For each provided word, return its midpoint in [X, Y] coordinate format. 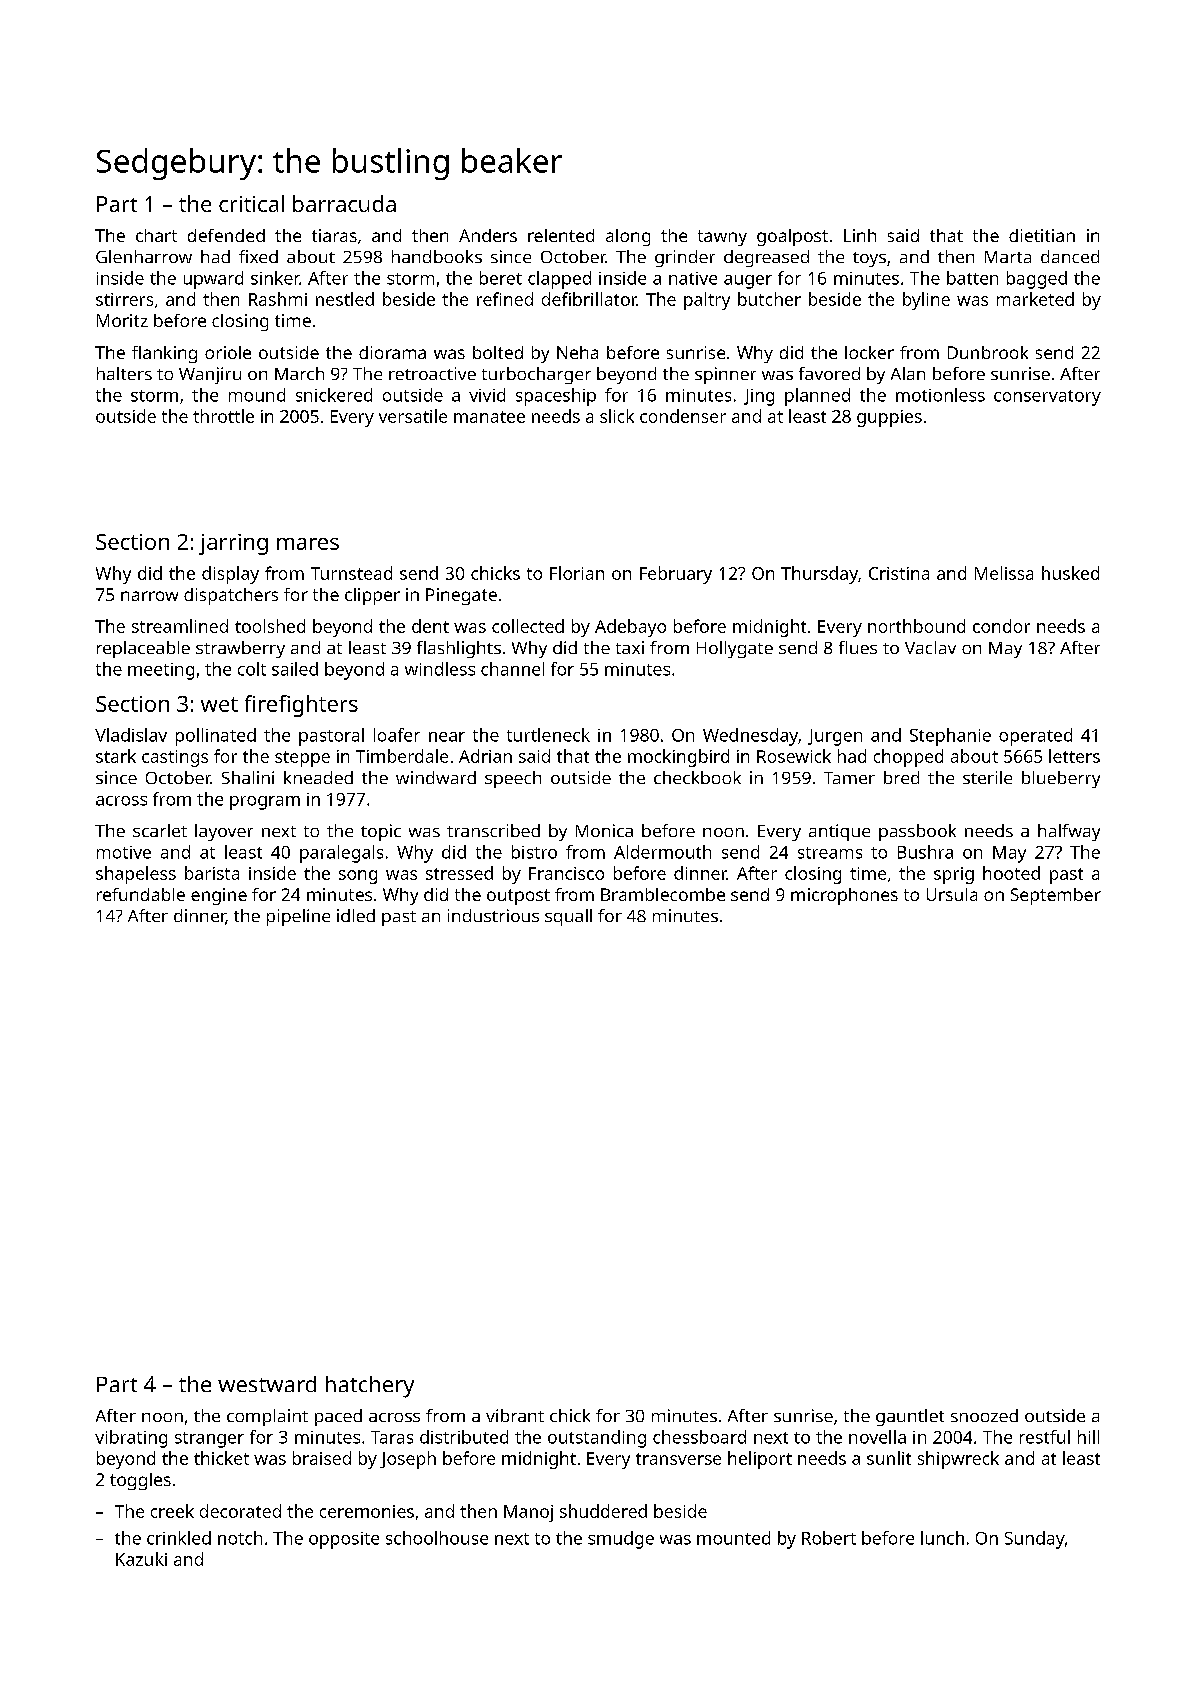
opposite [344, 1540]
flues [858, 647]
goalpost [792, 237]
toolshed [270, 626]
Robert [829, 1538]
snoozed [984, 1415]
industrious [493, 915]
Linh [860, 235]
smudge [621, 1540]
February [676, 575]
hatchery [370, 1387]
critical [251, 203]
